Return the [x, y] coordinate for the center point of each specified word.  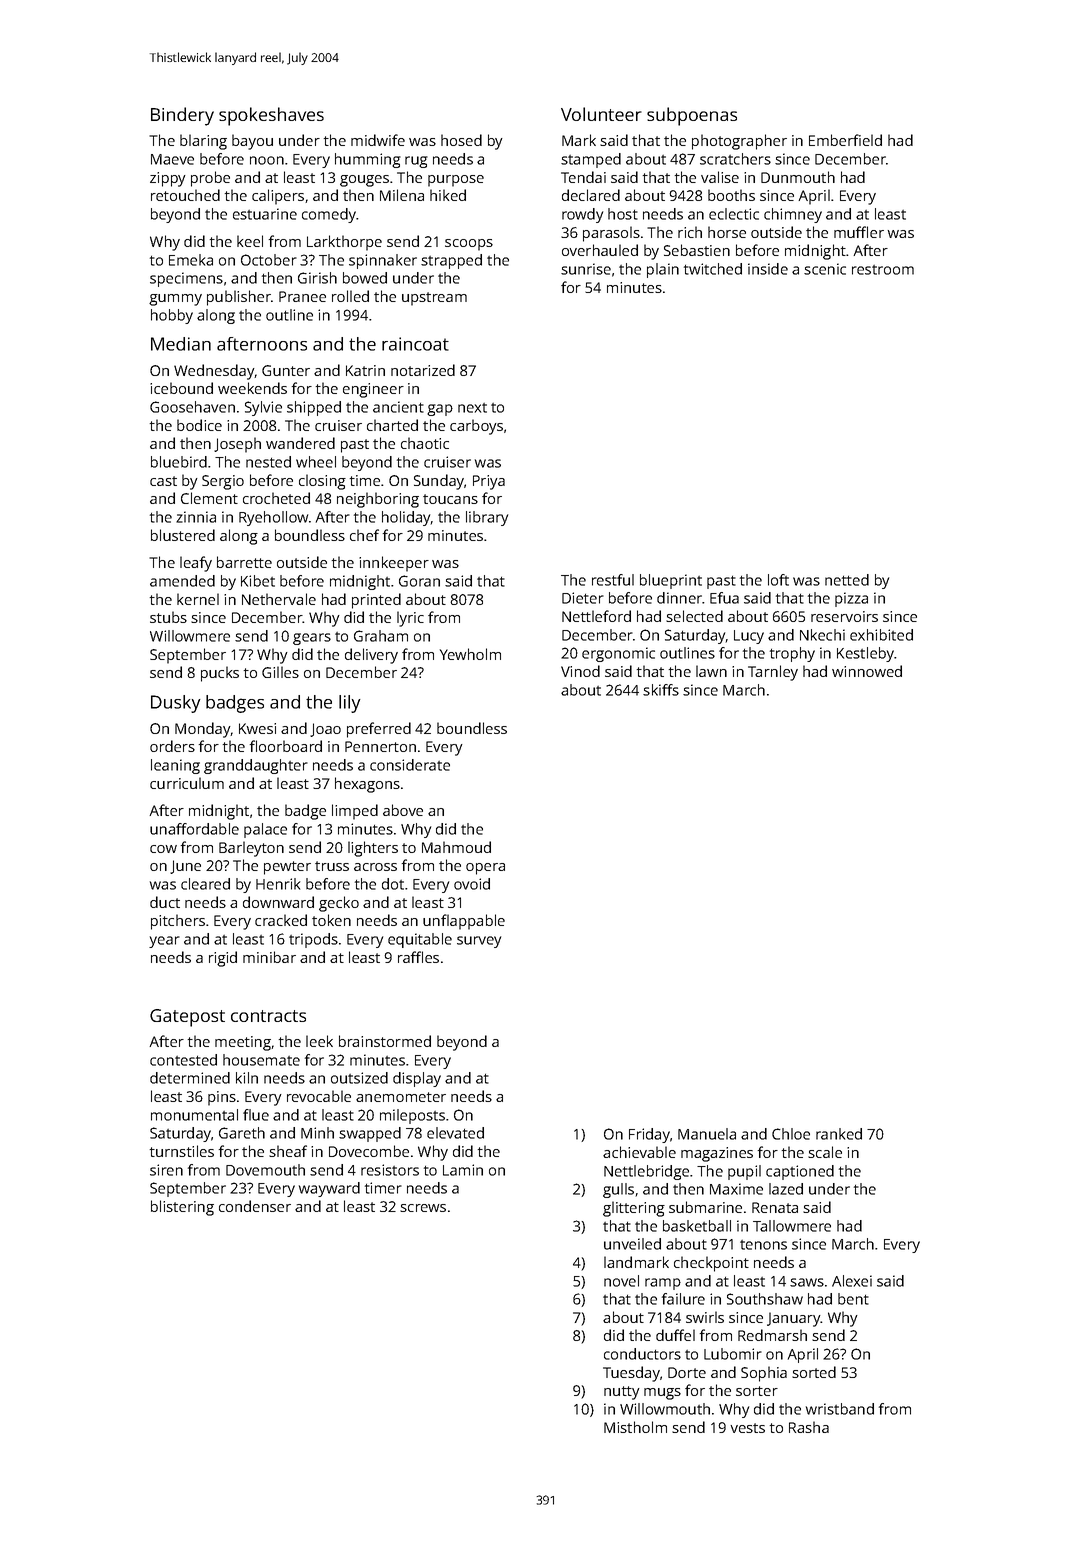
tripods [313, 940]
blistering [182, 1208]
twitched [713, 269]
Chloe [791, 1134]
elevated [455, 1133]
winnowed [867, 671]
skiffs [661, 690]
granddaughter [256, 766]
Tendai [583, 177]
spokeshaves [271, 116]
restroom [883, 270]
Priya [489, 482]
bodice [199, 425]
